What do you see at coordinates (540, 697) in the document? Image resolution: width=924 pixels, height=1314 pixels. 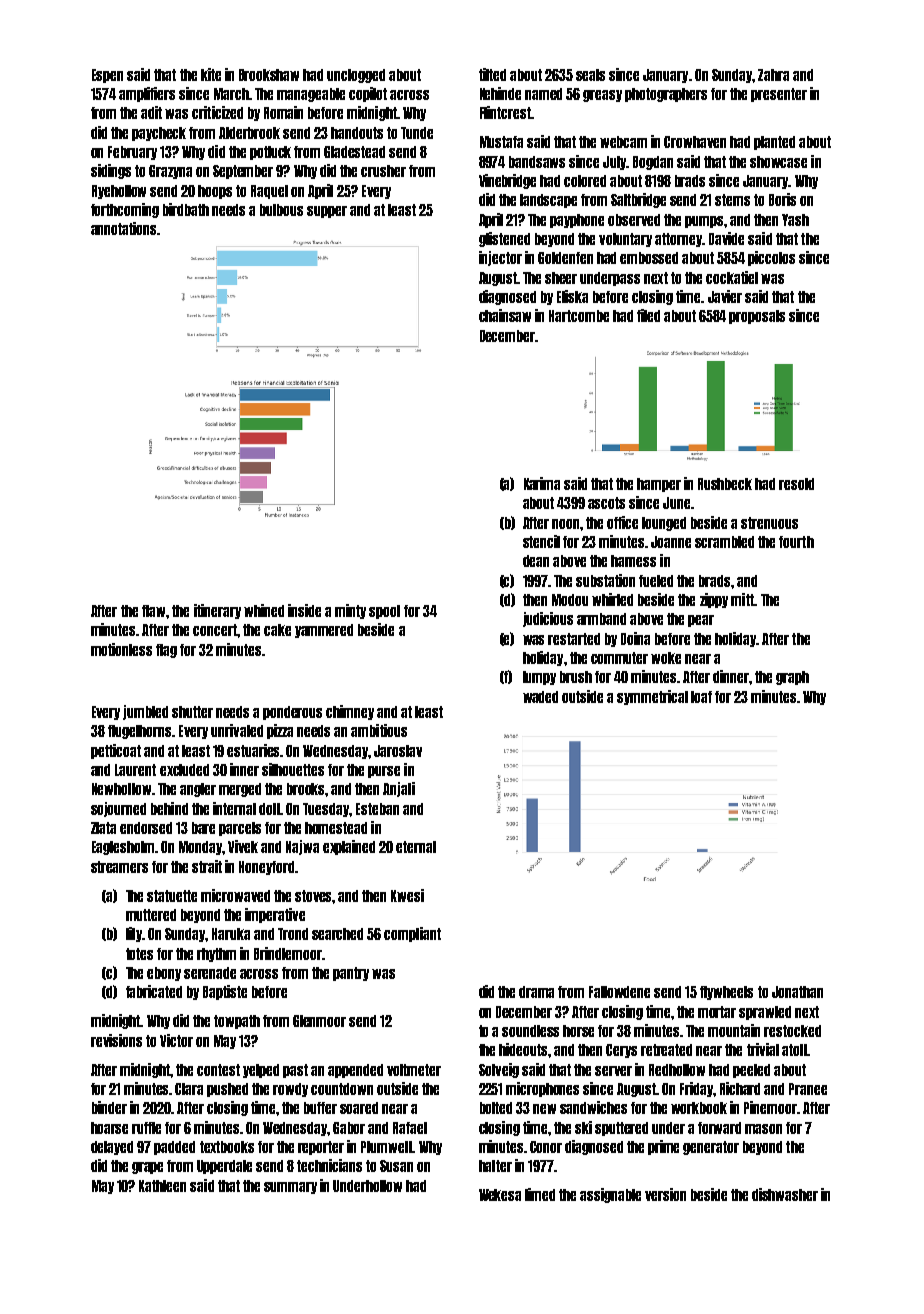 I see `waded` at bounding box center [540, 697].
